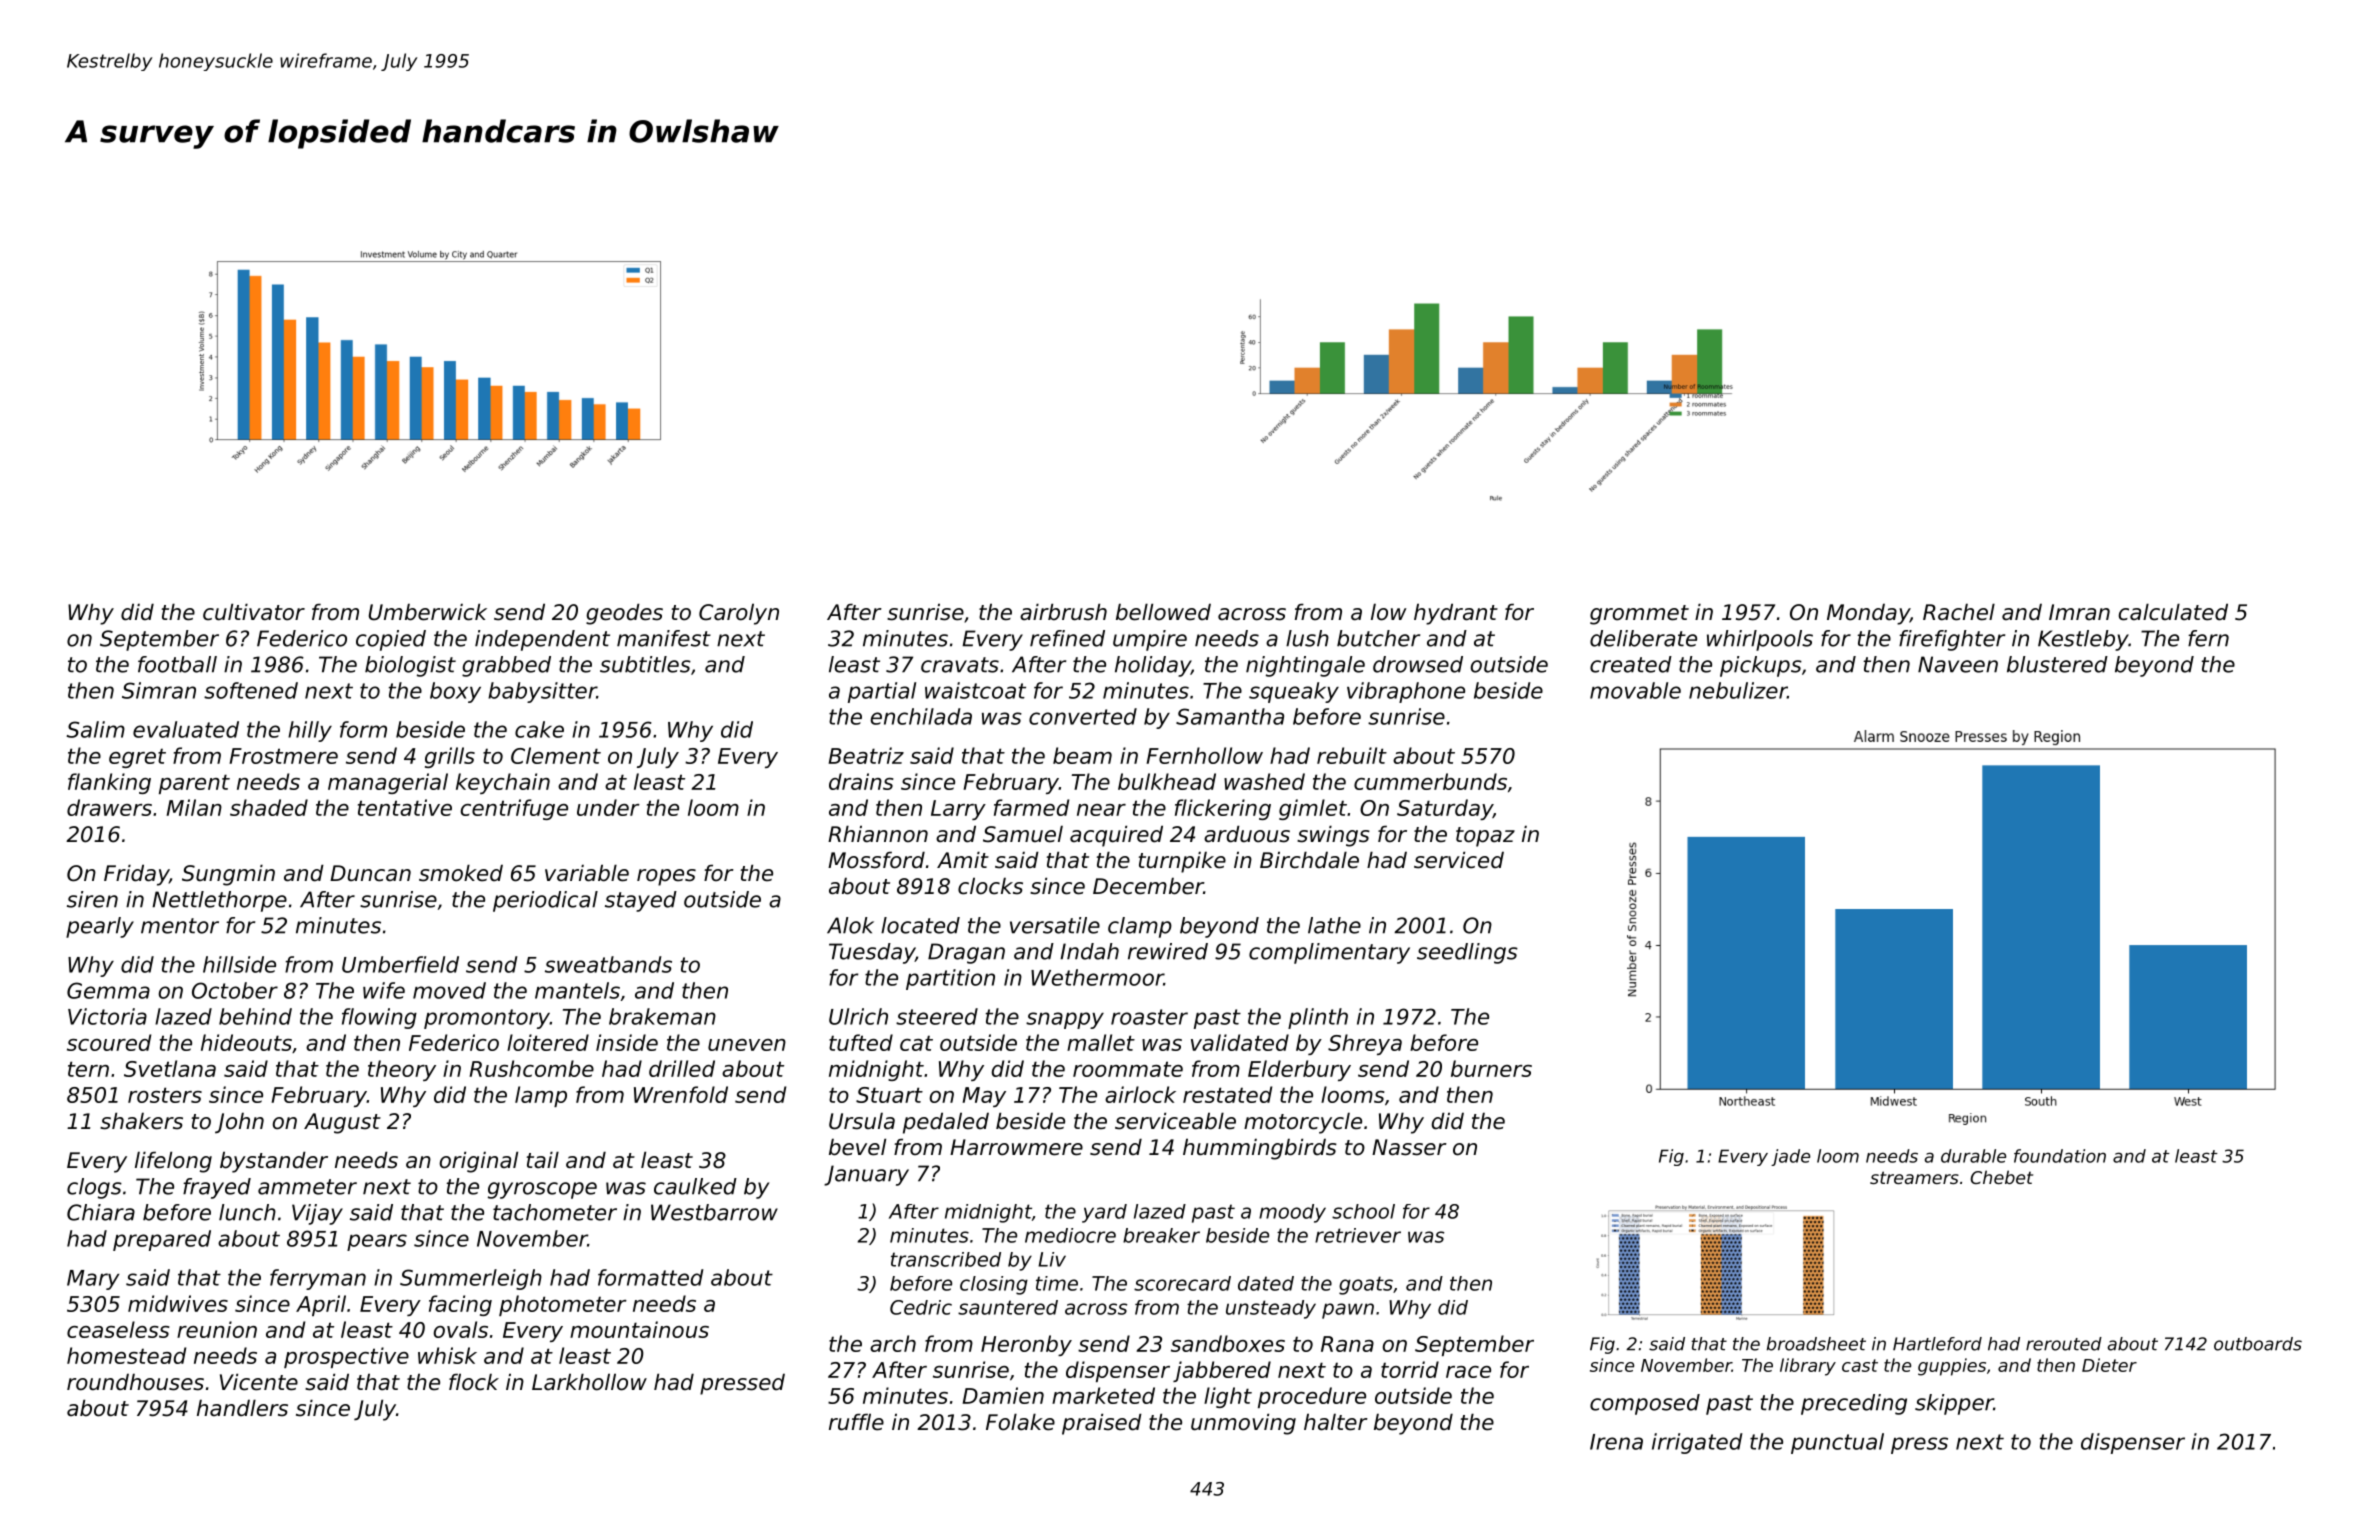  Describe the element at coordinates (455, 692) in the screenshot. I see `boxy` at that location.
